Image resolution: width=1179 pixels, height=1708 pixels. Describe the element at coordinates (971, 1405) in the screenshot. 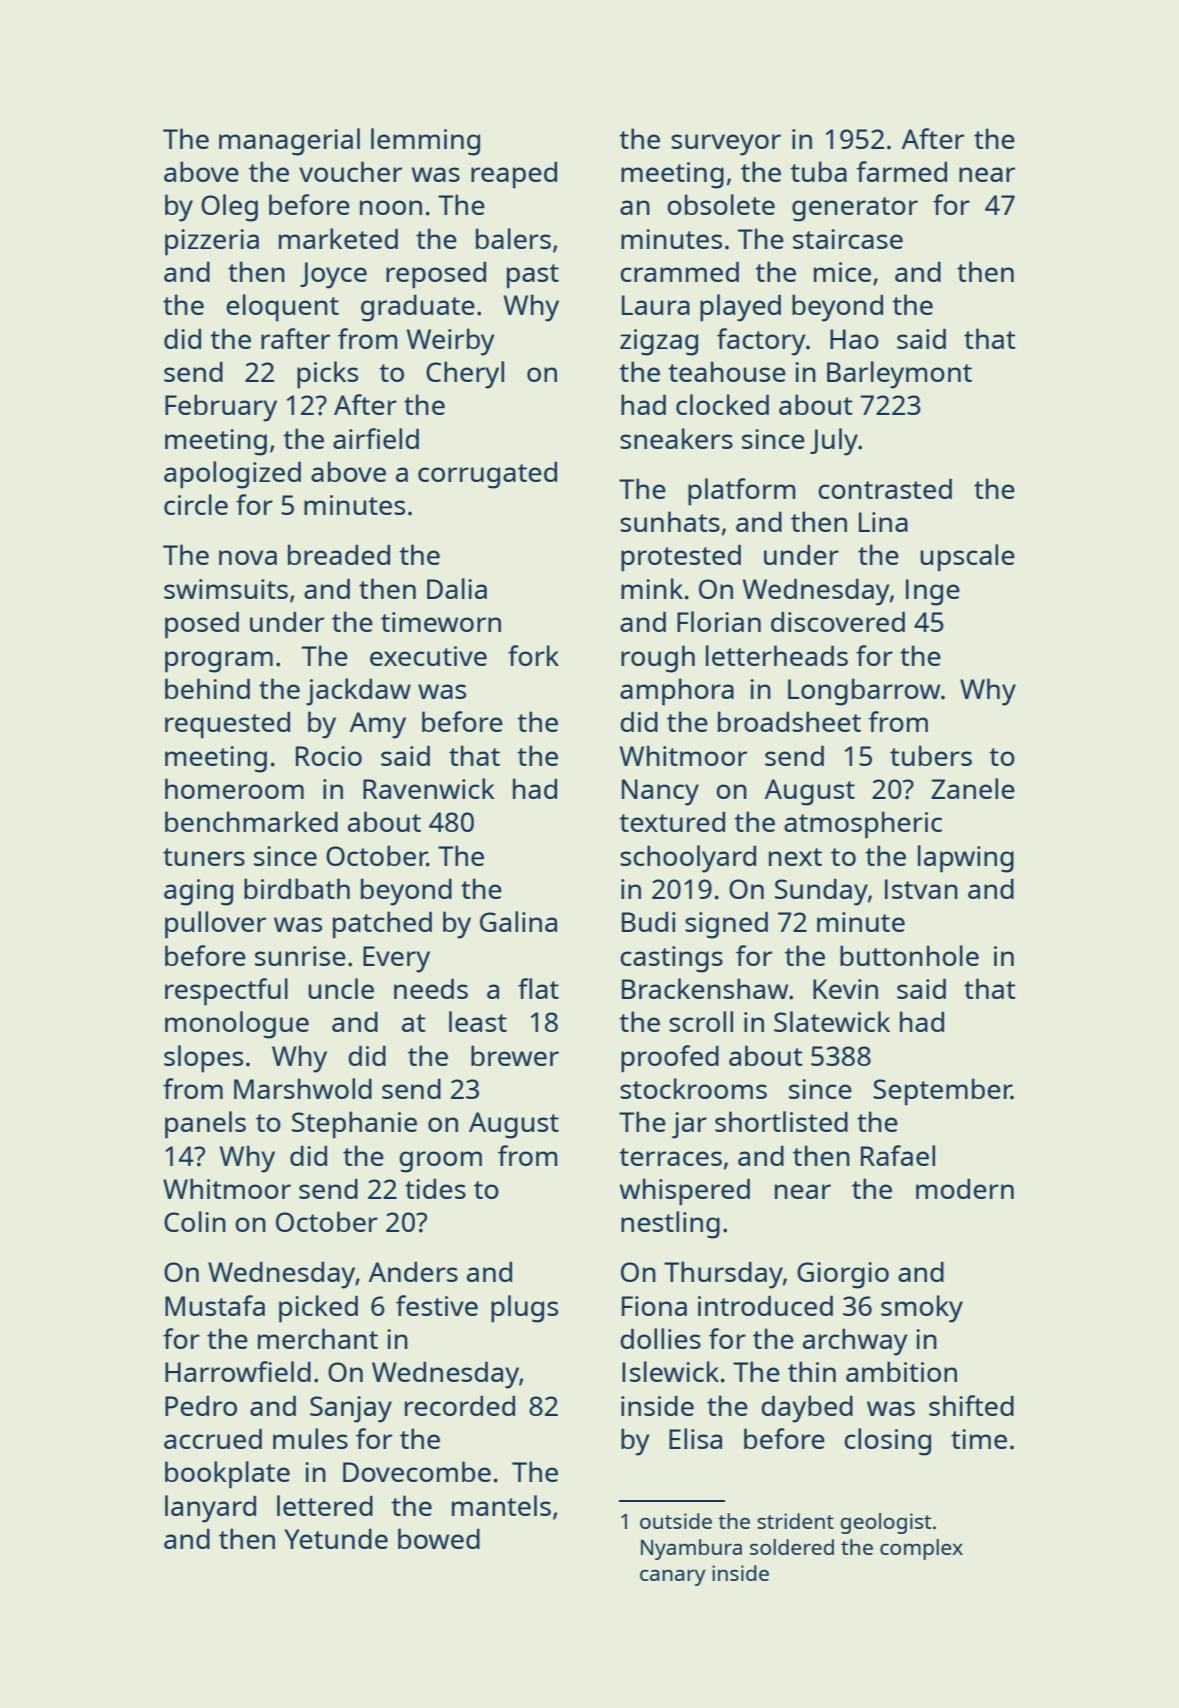

I see `shifted` at that location.
